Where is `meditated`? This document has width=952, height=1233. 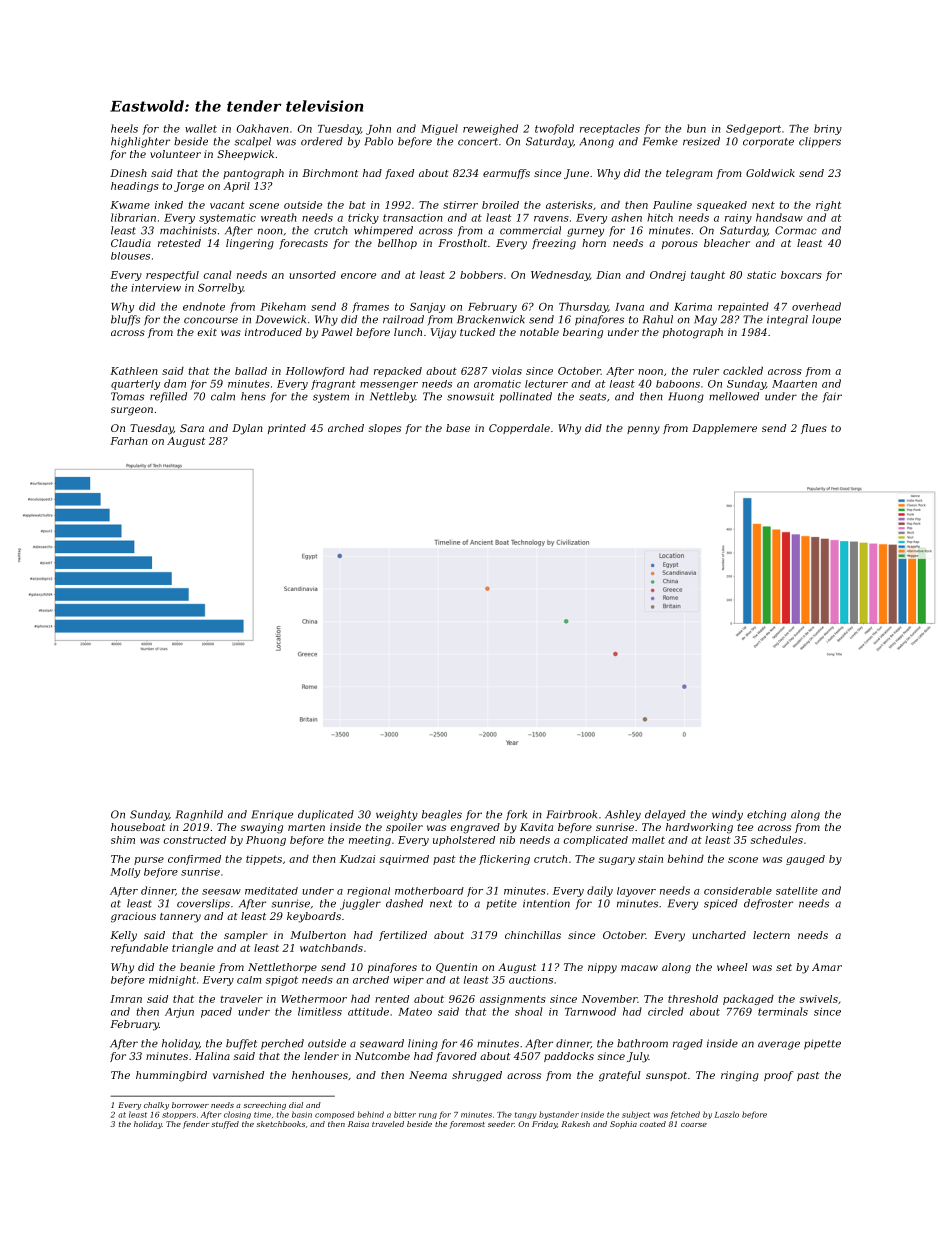
meditated is located at coordinates (271, 891).
